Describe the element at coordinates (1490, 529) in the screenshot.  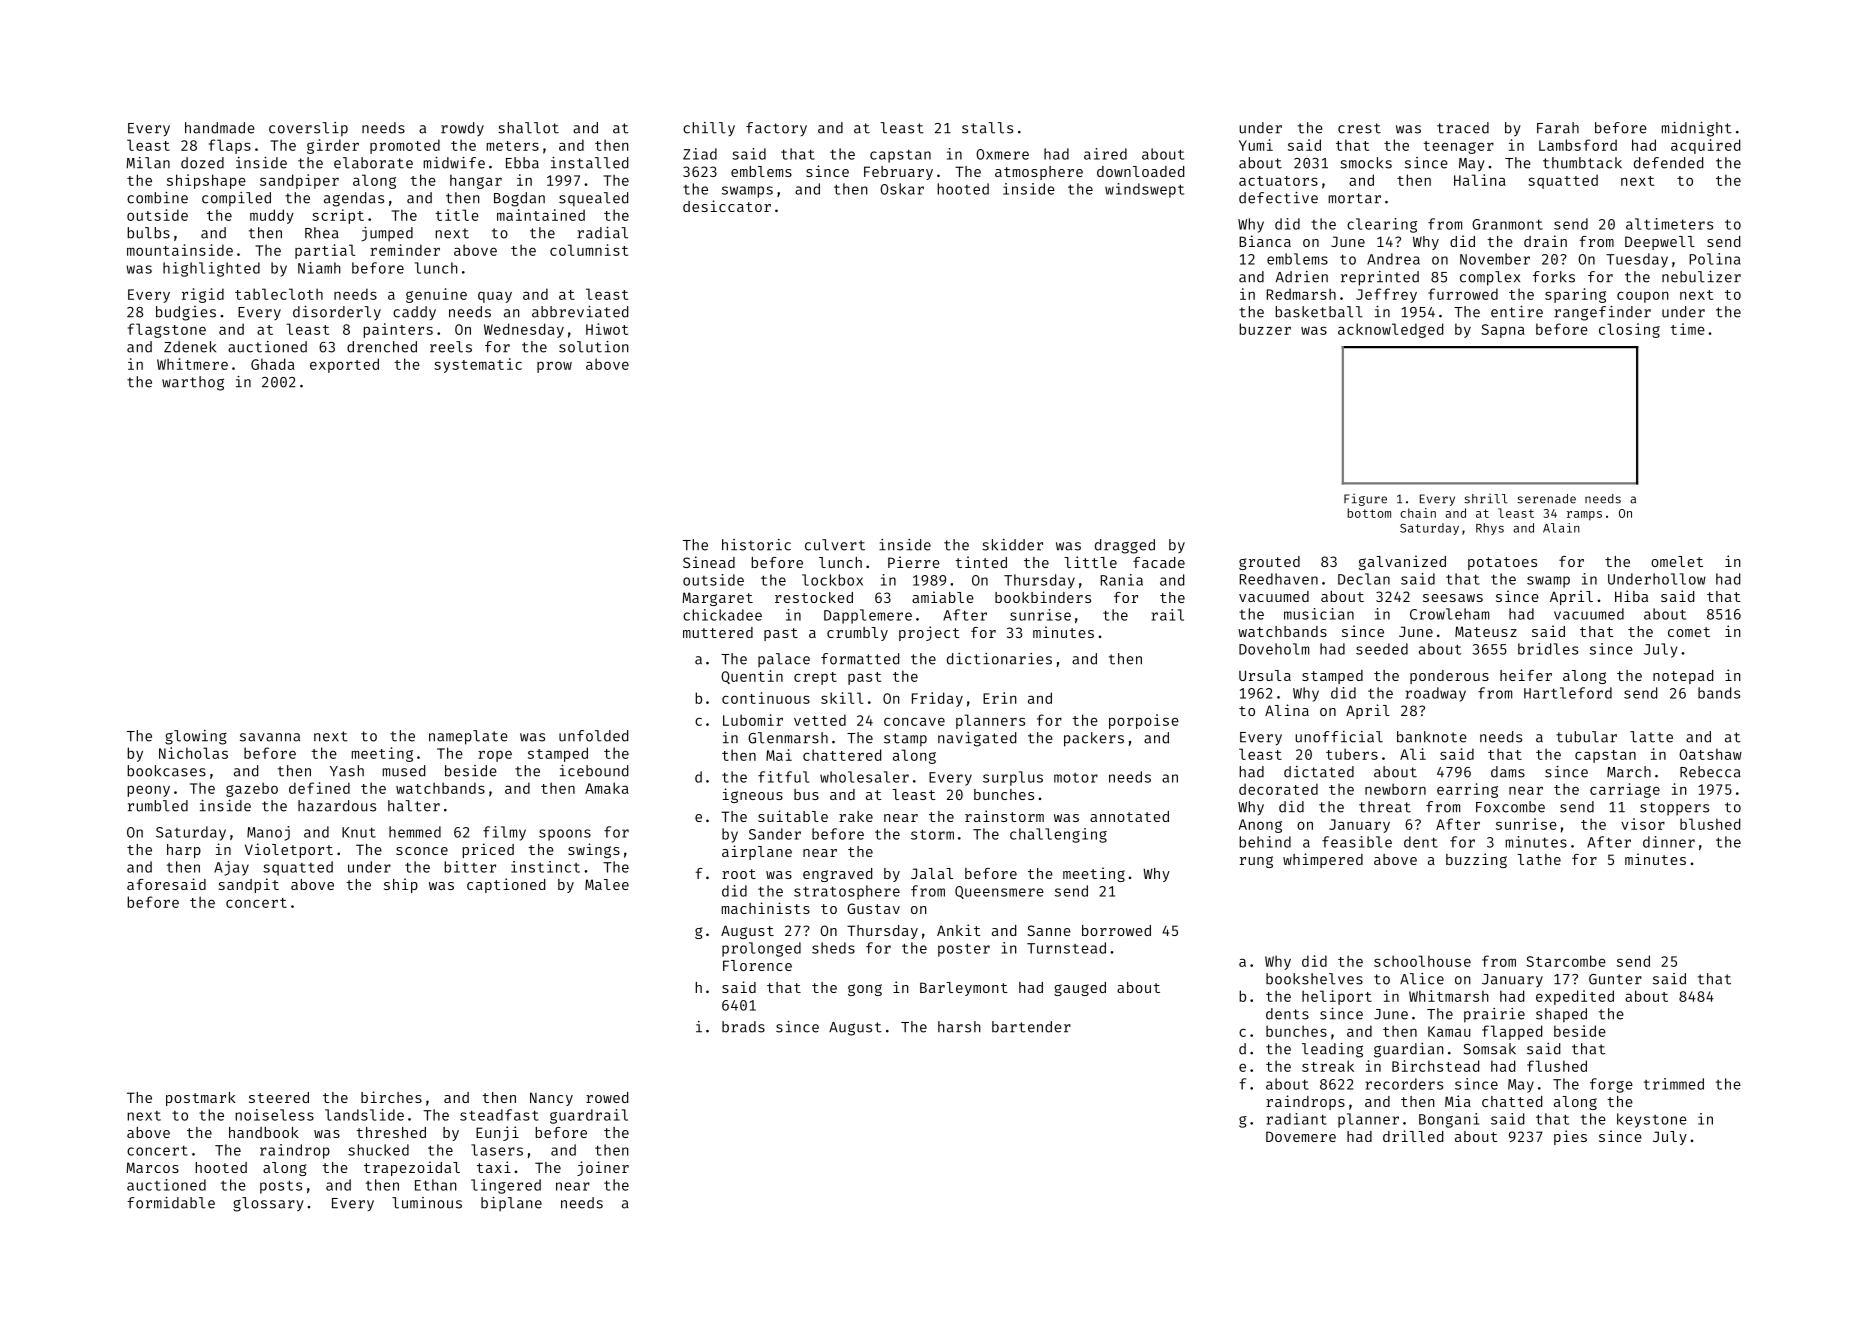
I see `Rhys` at that location.
